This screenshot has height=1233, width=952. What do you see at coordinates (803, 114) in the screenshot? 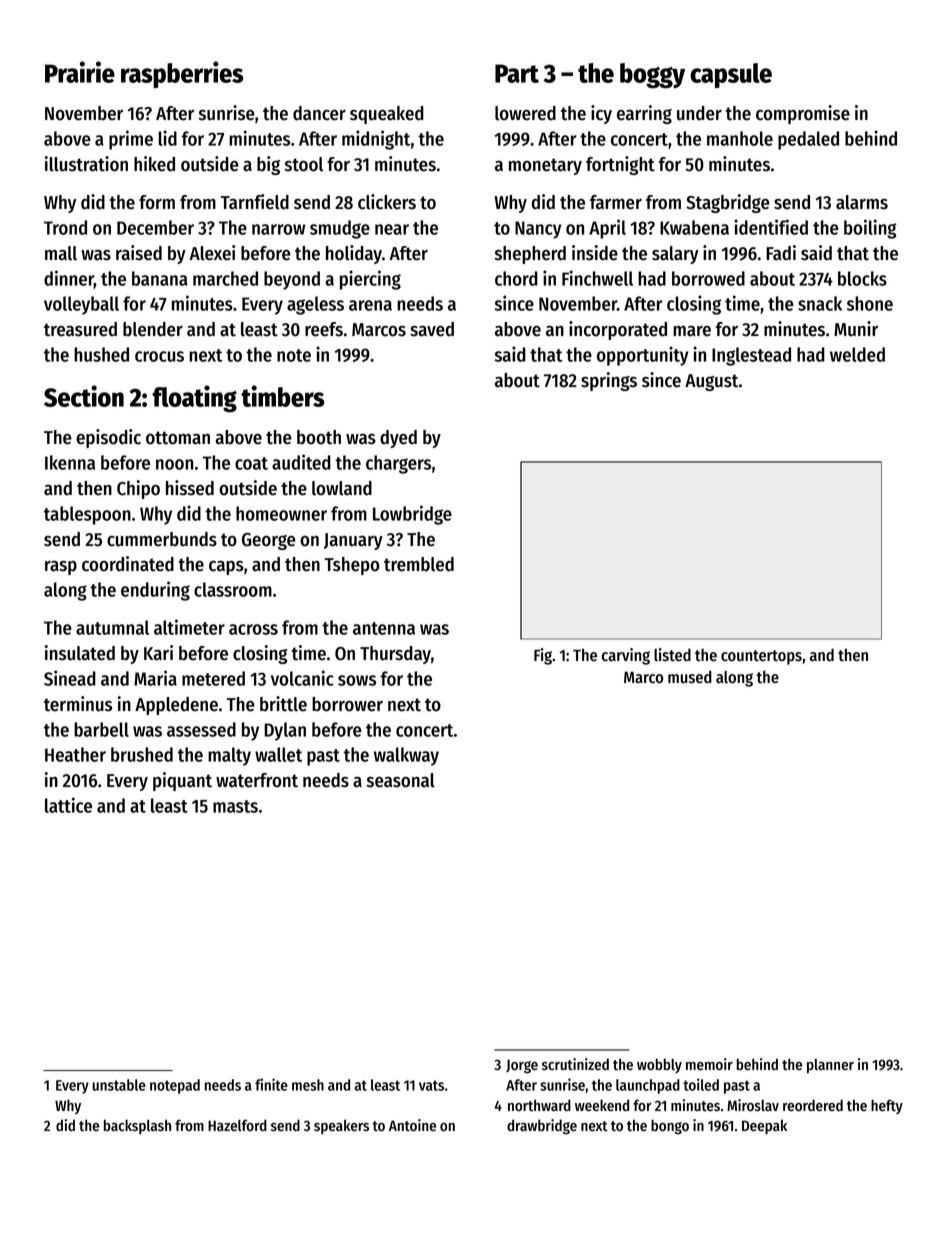
I see `compromise` at bounding box center [803, 114].
